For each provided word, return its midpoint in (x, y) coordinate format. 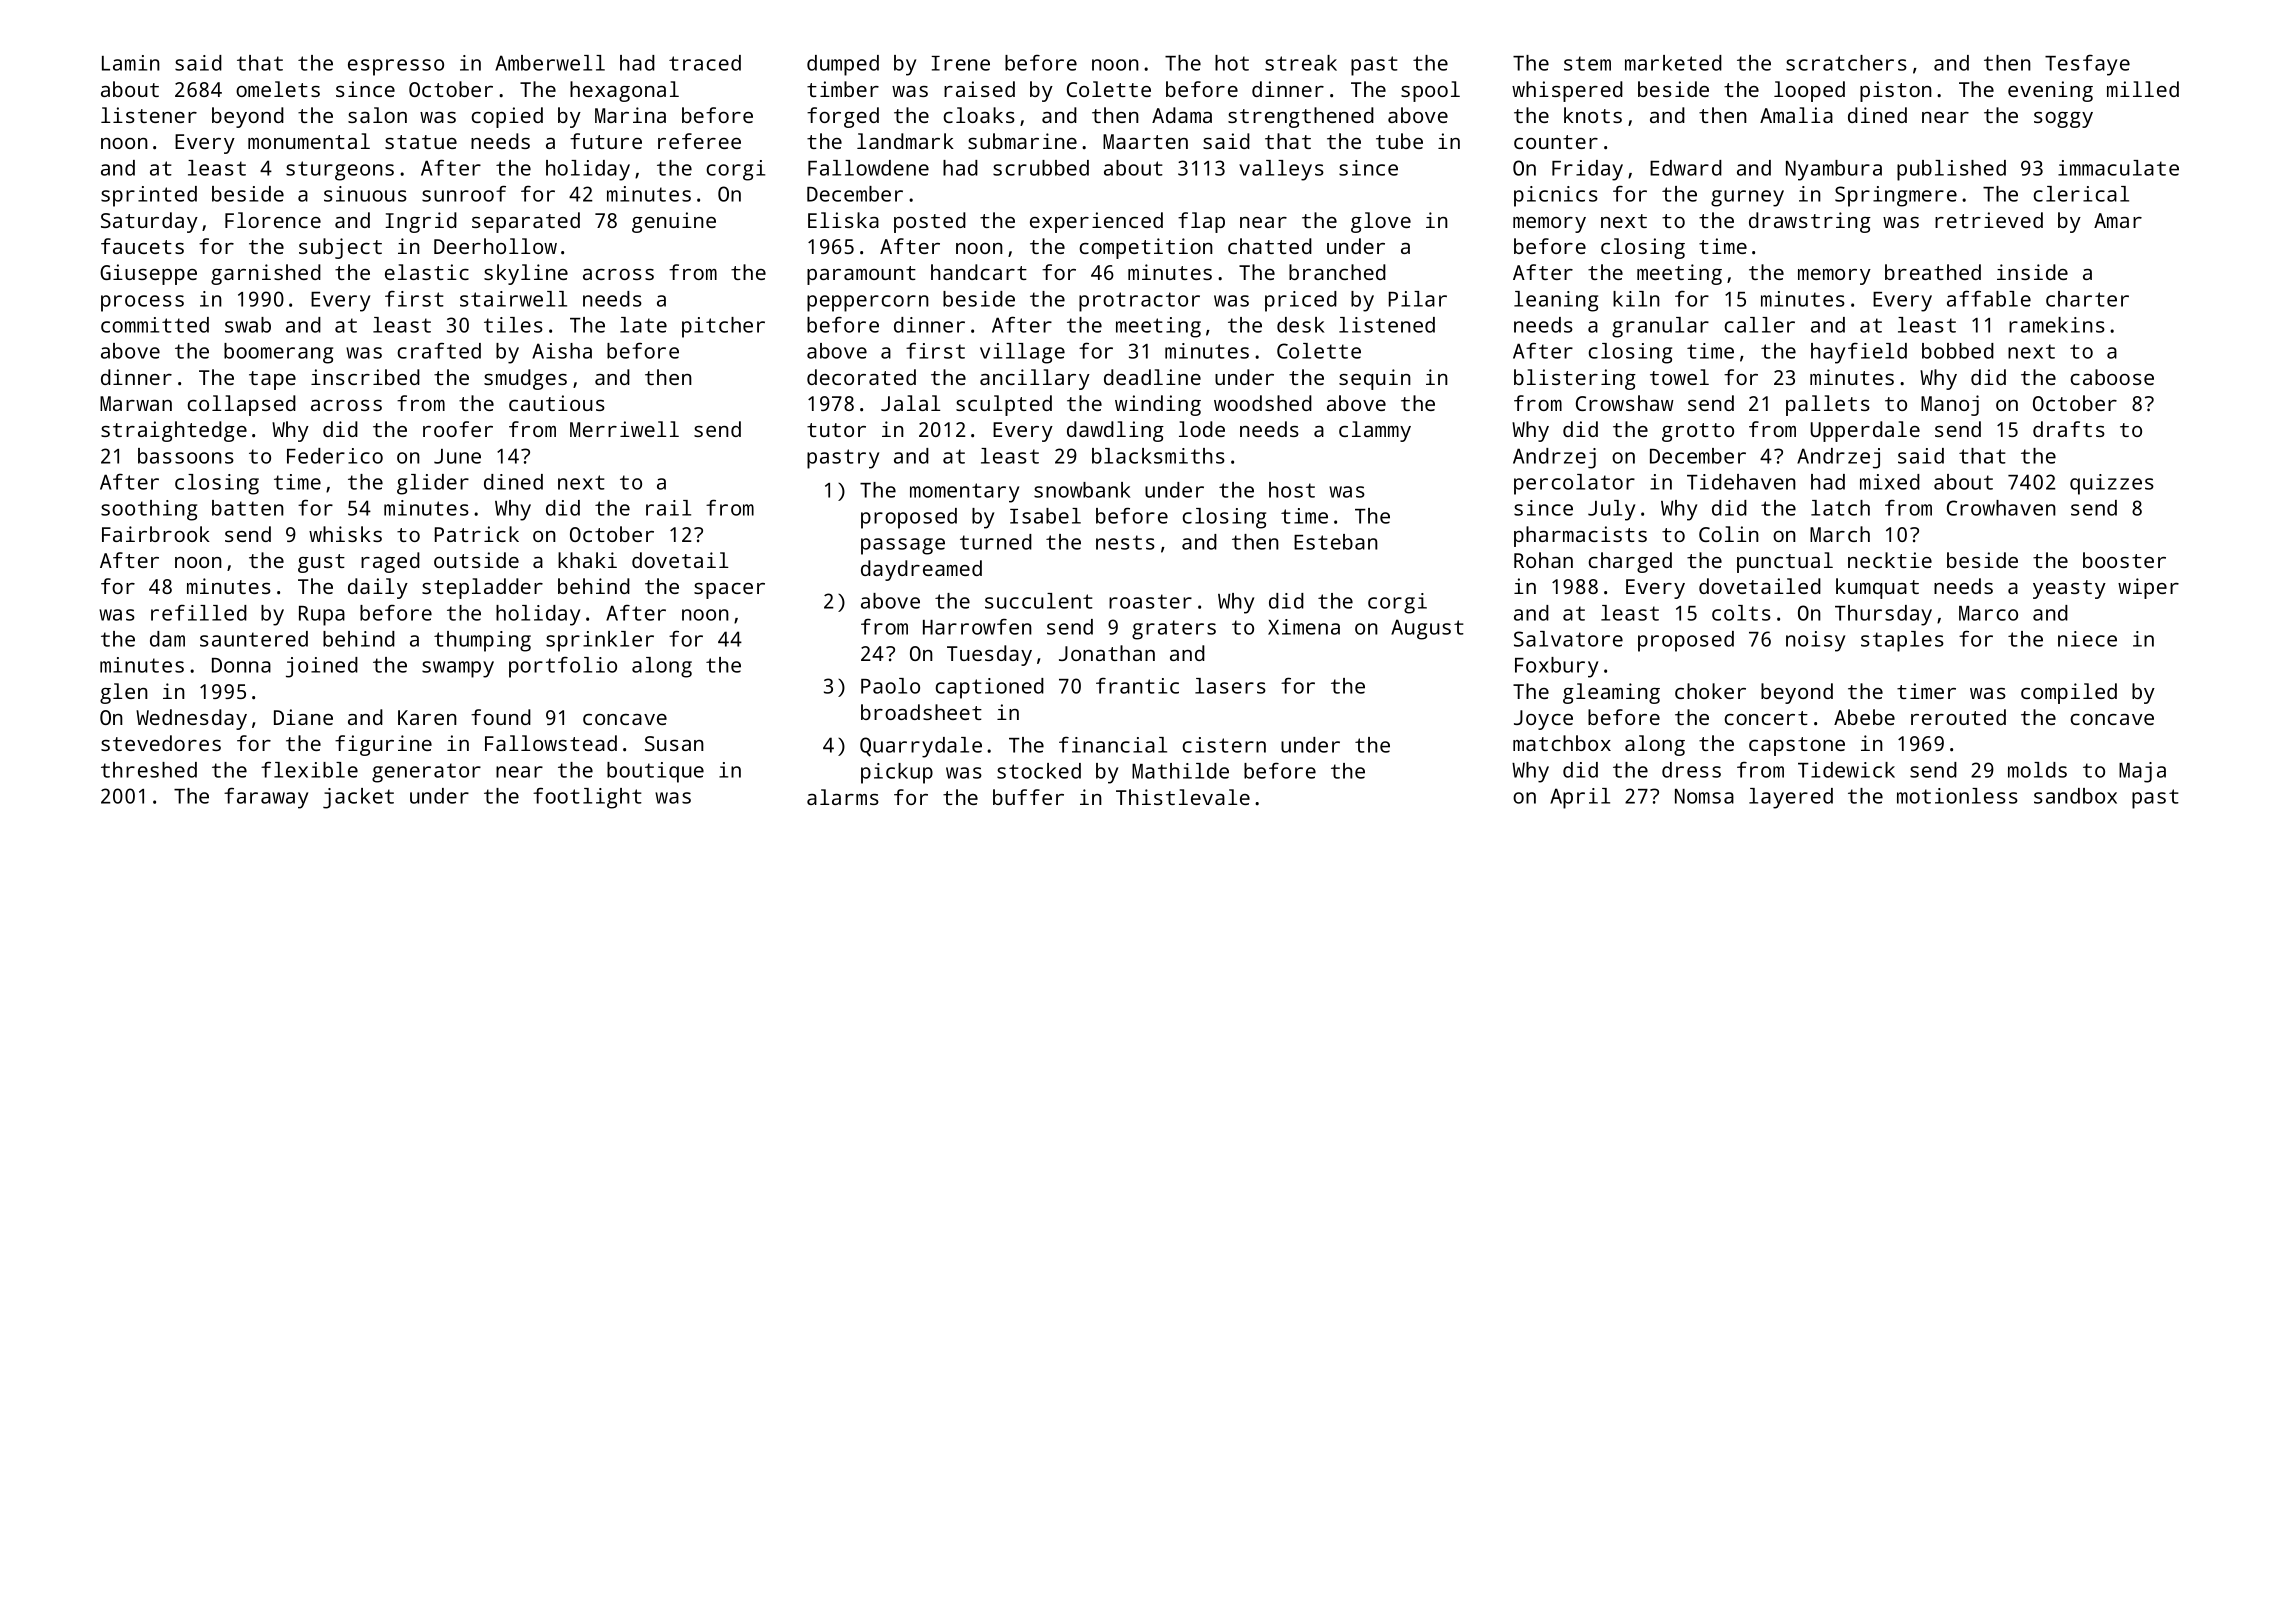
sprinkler (600, 641)
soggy (2063, 120)
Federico (335, 456)
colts (1741, 613)
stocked (1039, 771)
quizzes (2112, 484)
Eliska (843, 220)
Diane (303, 717)
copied (507, 117)
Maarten (1145, 141)
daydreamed (921, 570)
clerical (2081, 194)
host (1292, 490)
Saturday (149, 222)
